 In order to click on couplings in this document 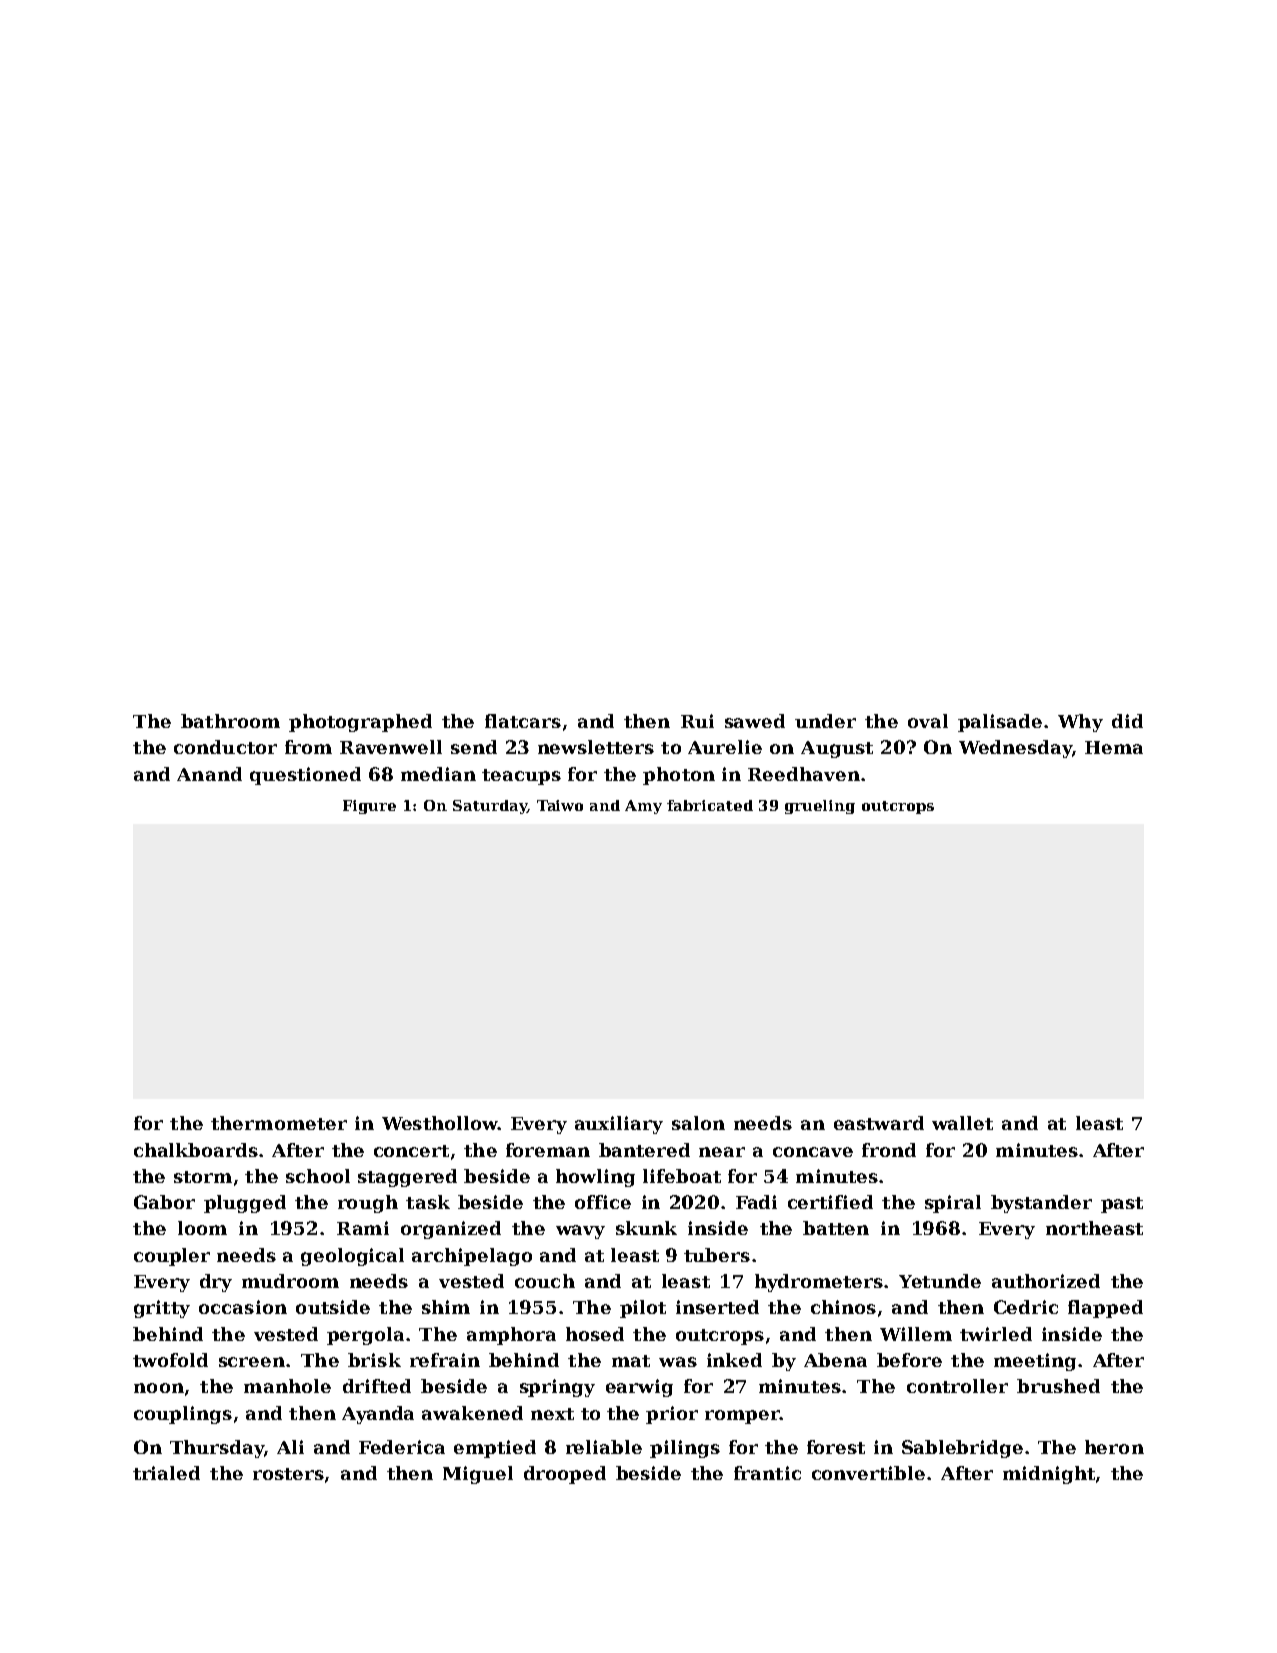, I will do `click(183, 1415)`.
